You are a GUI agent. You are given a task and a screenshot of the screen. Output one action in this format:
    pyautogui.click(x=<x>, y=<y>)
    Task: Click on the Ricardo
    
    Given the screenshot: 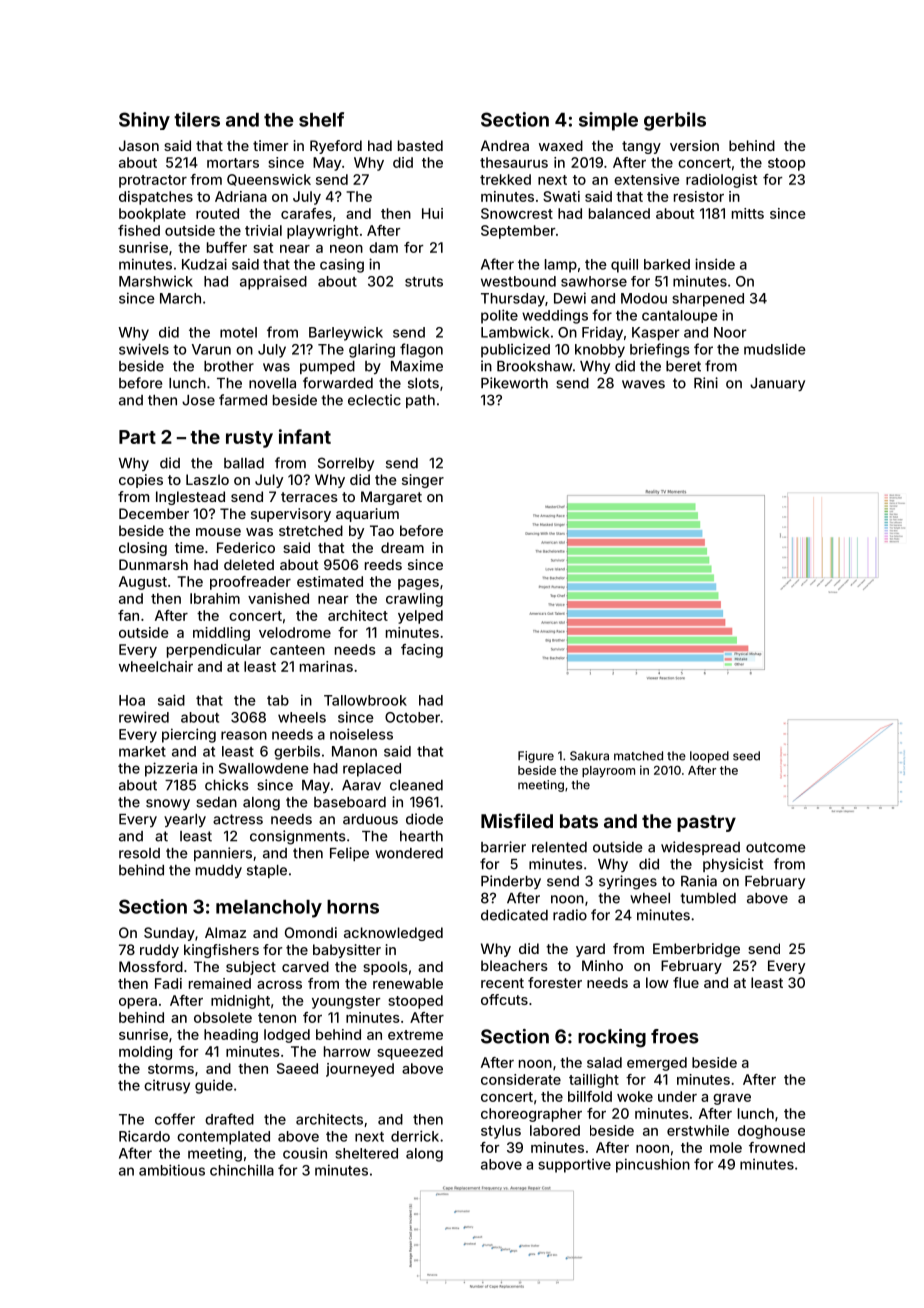 What is the action you would take?
    pyautogui.click(x=144, y=1136)
